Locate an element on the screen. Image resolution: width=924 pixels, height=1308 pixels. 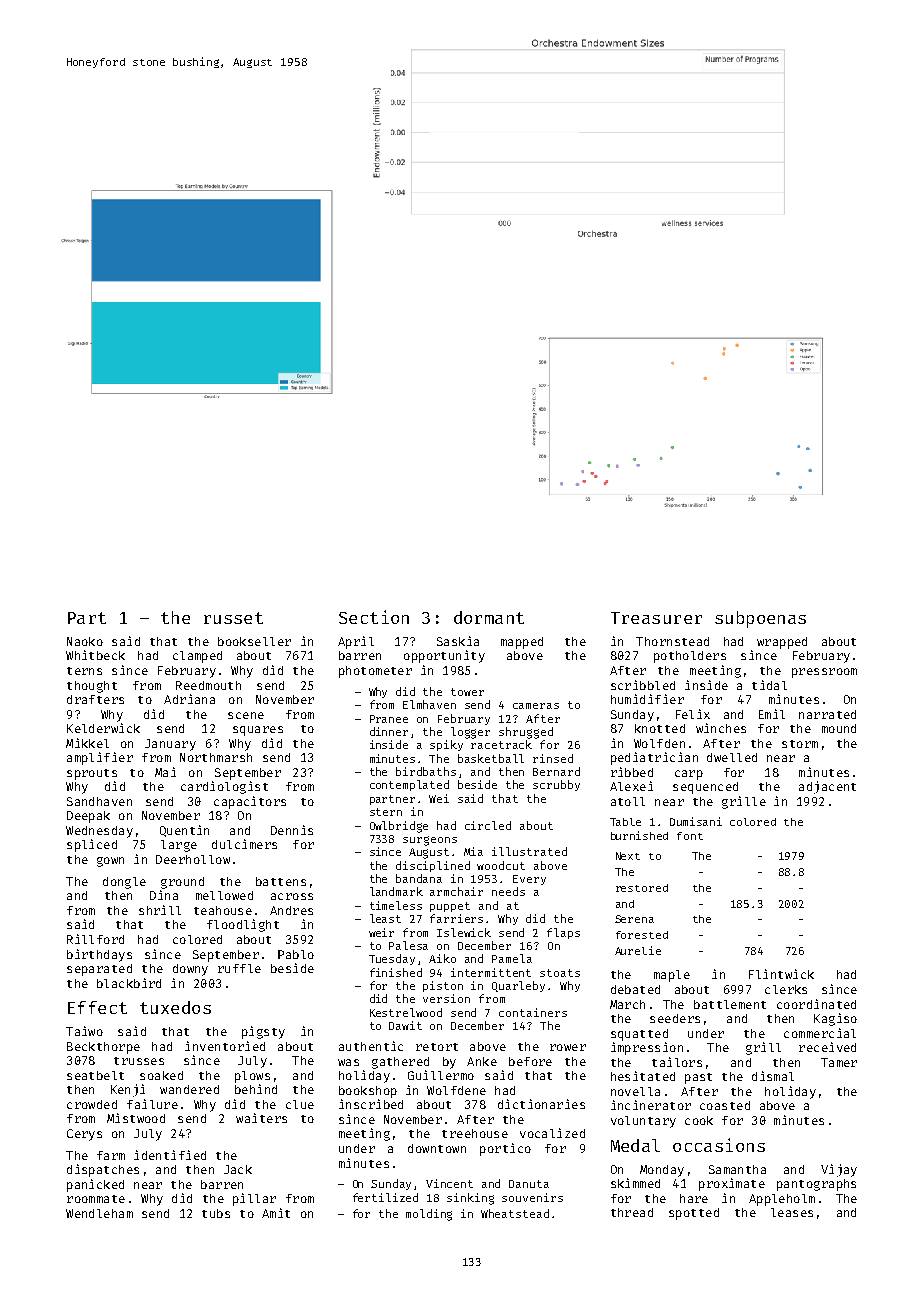
russet is located at coordinates (233, 618).
